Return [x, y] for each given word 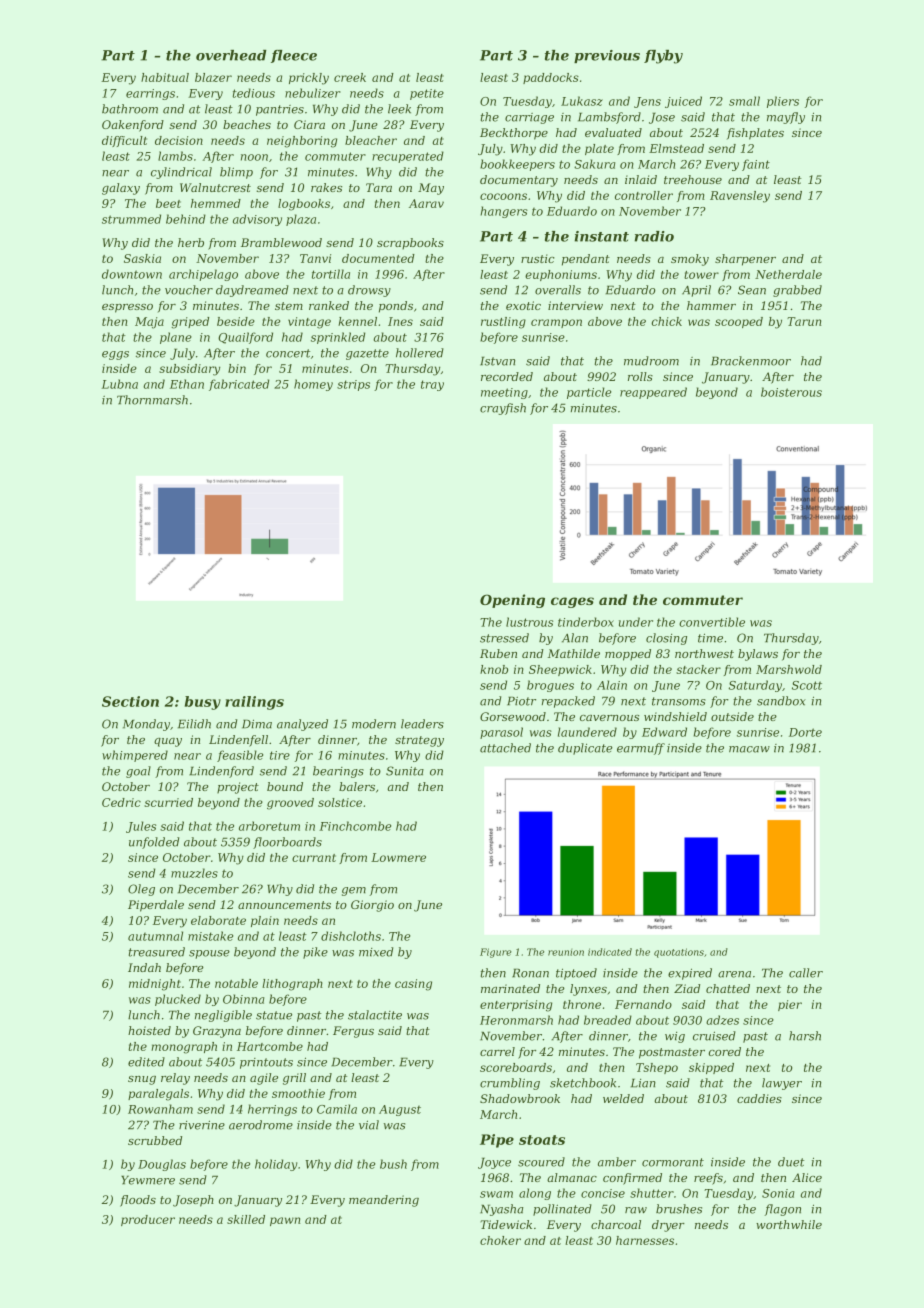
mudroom [651, 361]
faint [756, 165]
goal [138, 772]
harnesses [645, 1240]
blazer [213, 77]
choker [500, 1240]
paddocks [551, 78]
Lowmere [398, 857]
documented [378, 258]
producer [148, 1220]
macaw [749, 749]
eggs [115, 355]
